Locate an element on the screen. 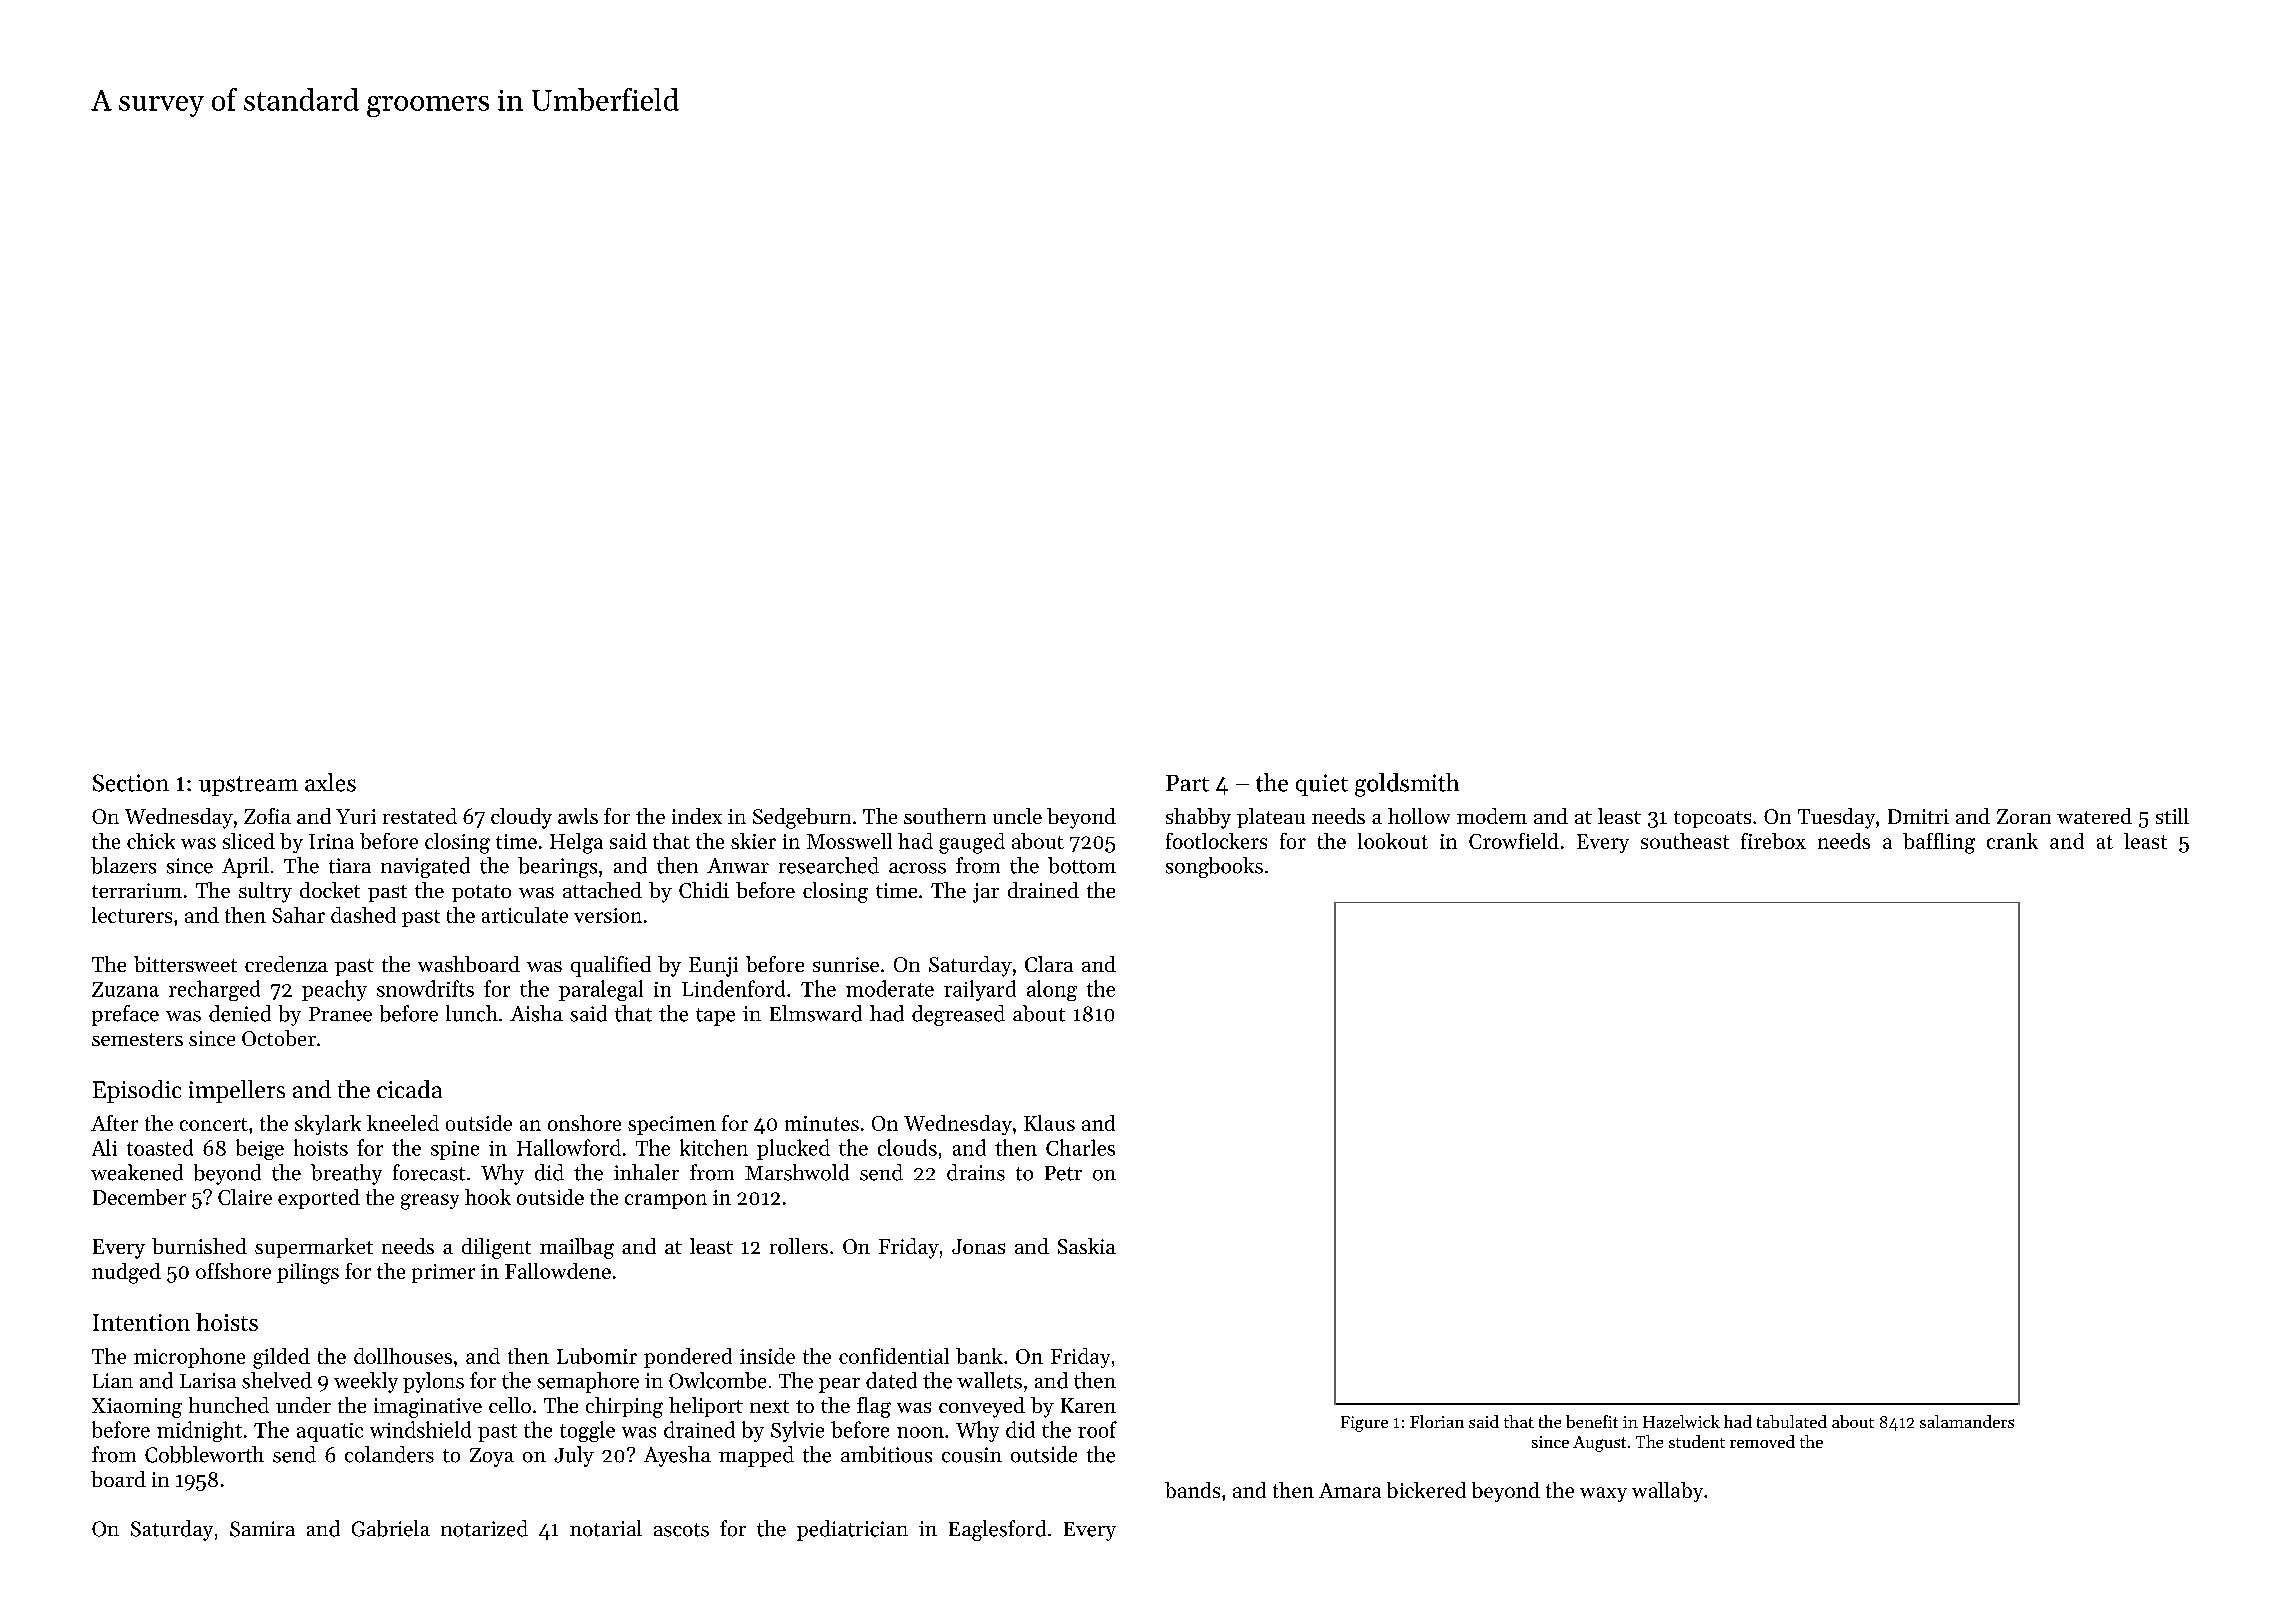  goldsmith is located at coordinates (1407, 785).
